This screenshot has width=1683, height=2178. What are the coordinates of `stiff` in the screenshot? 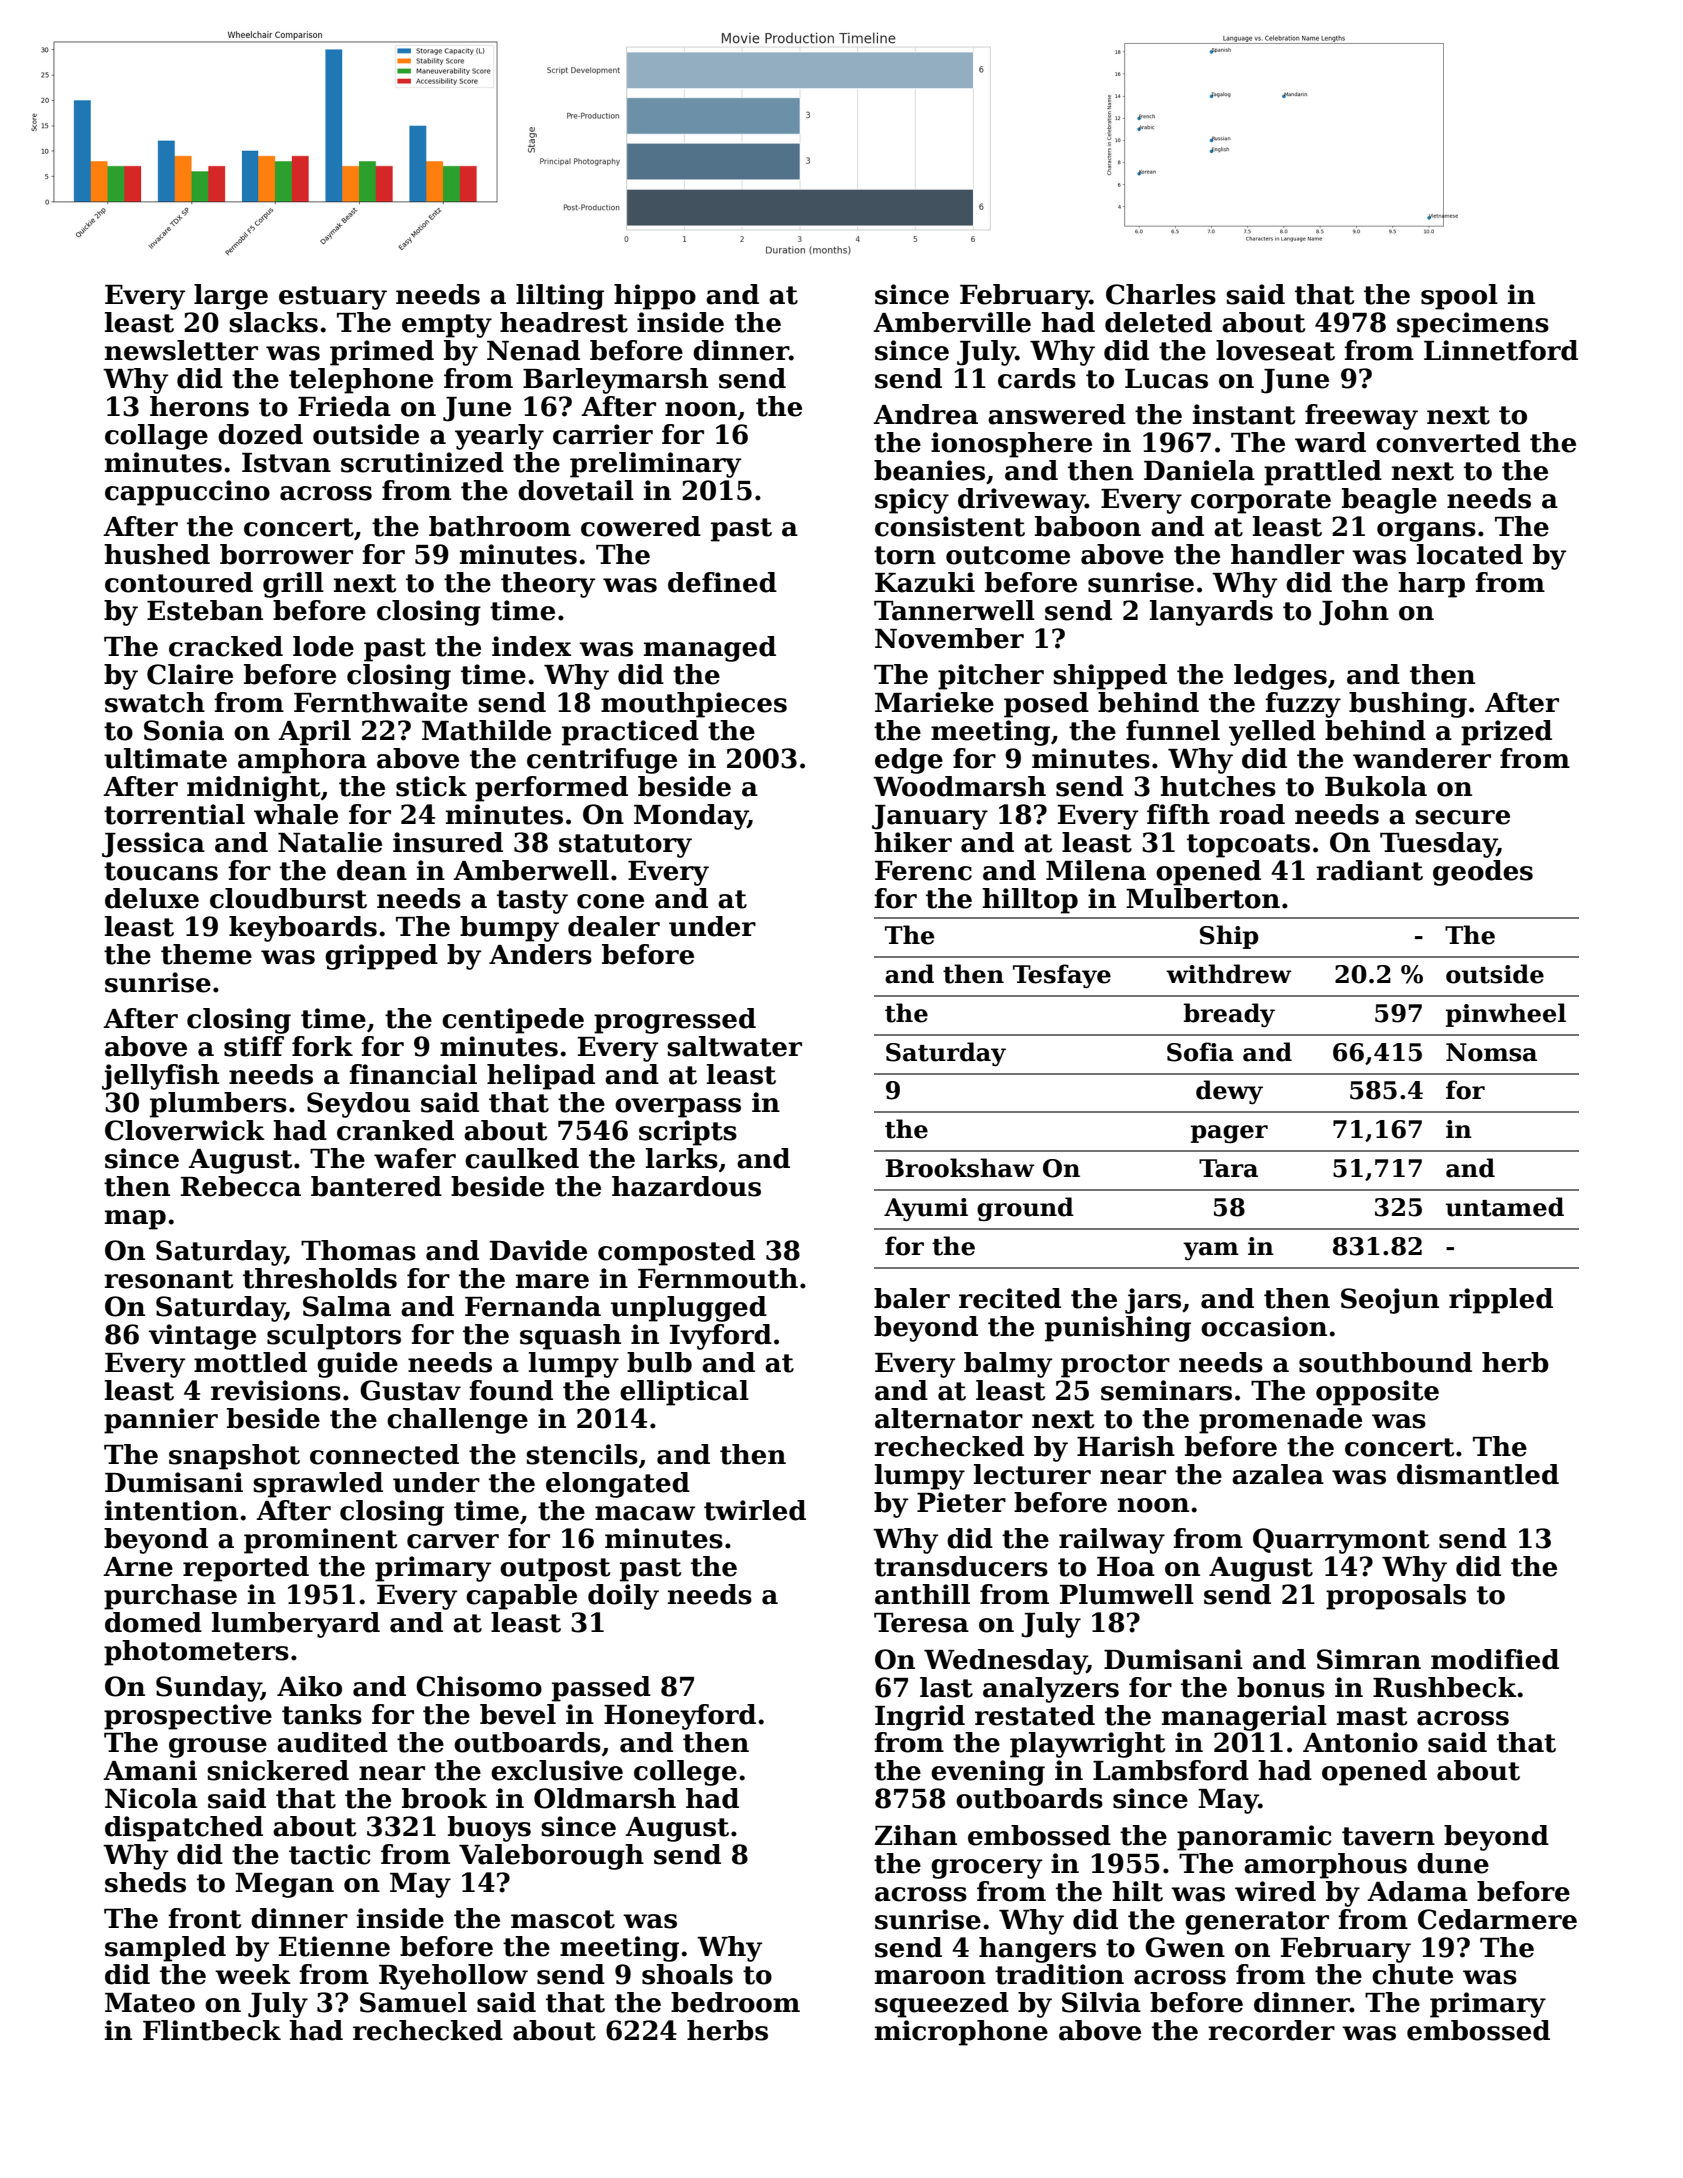 It's located at (254, 1046).
